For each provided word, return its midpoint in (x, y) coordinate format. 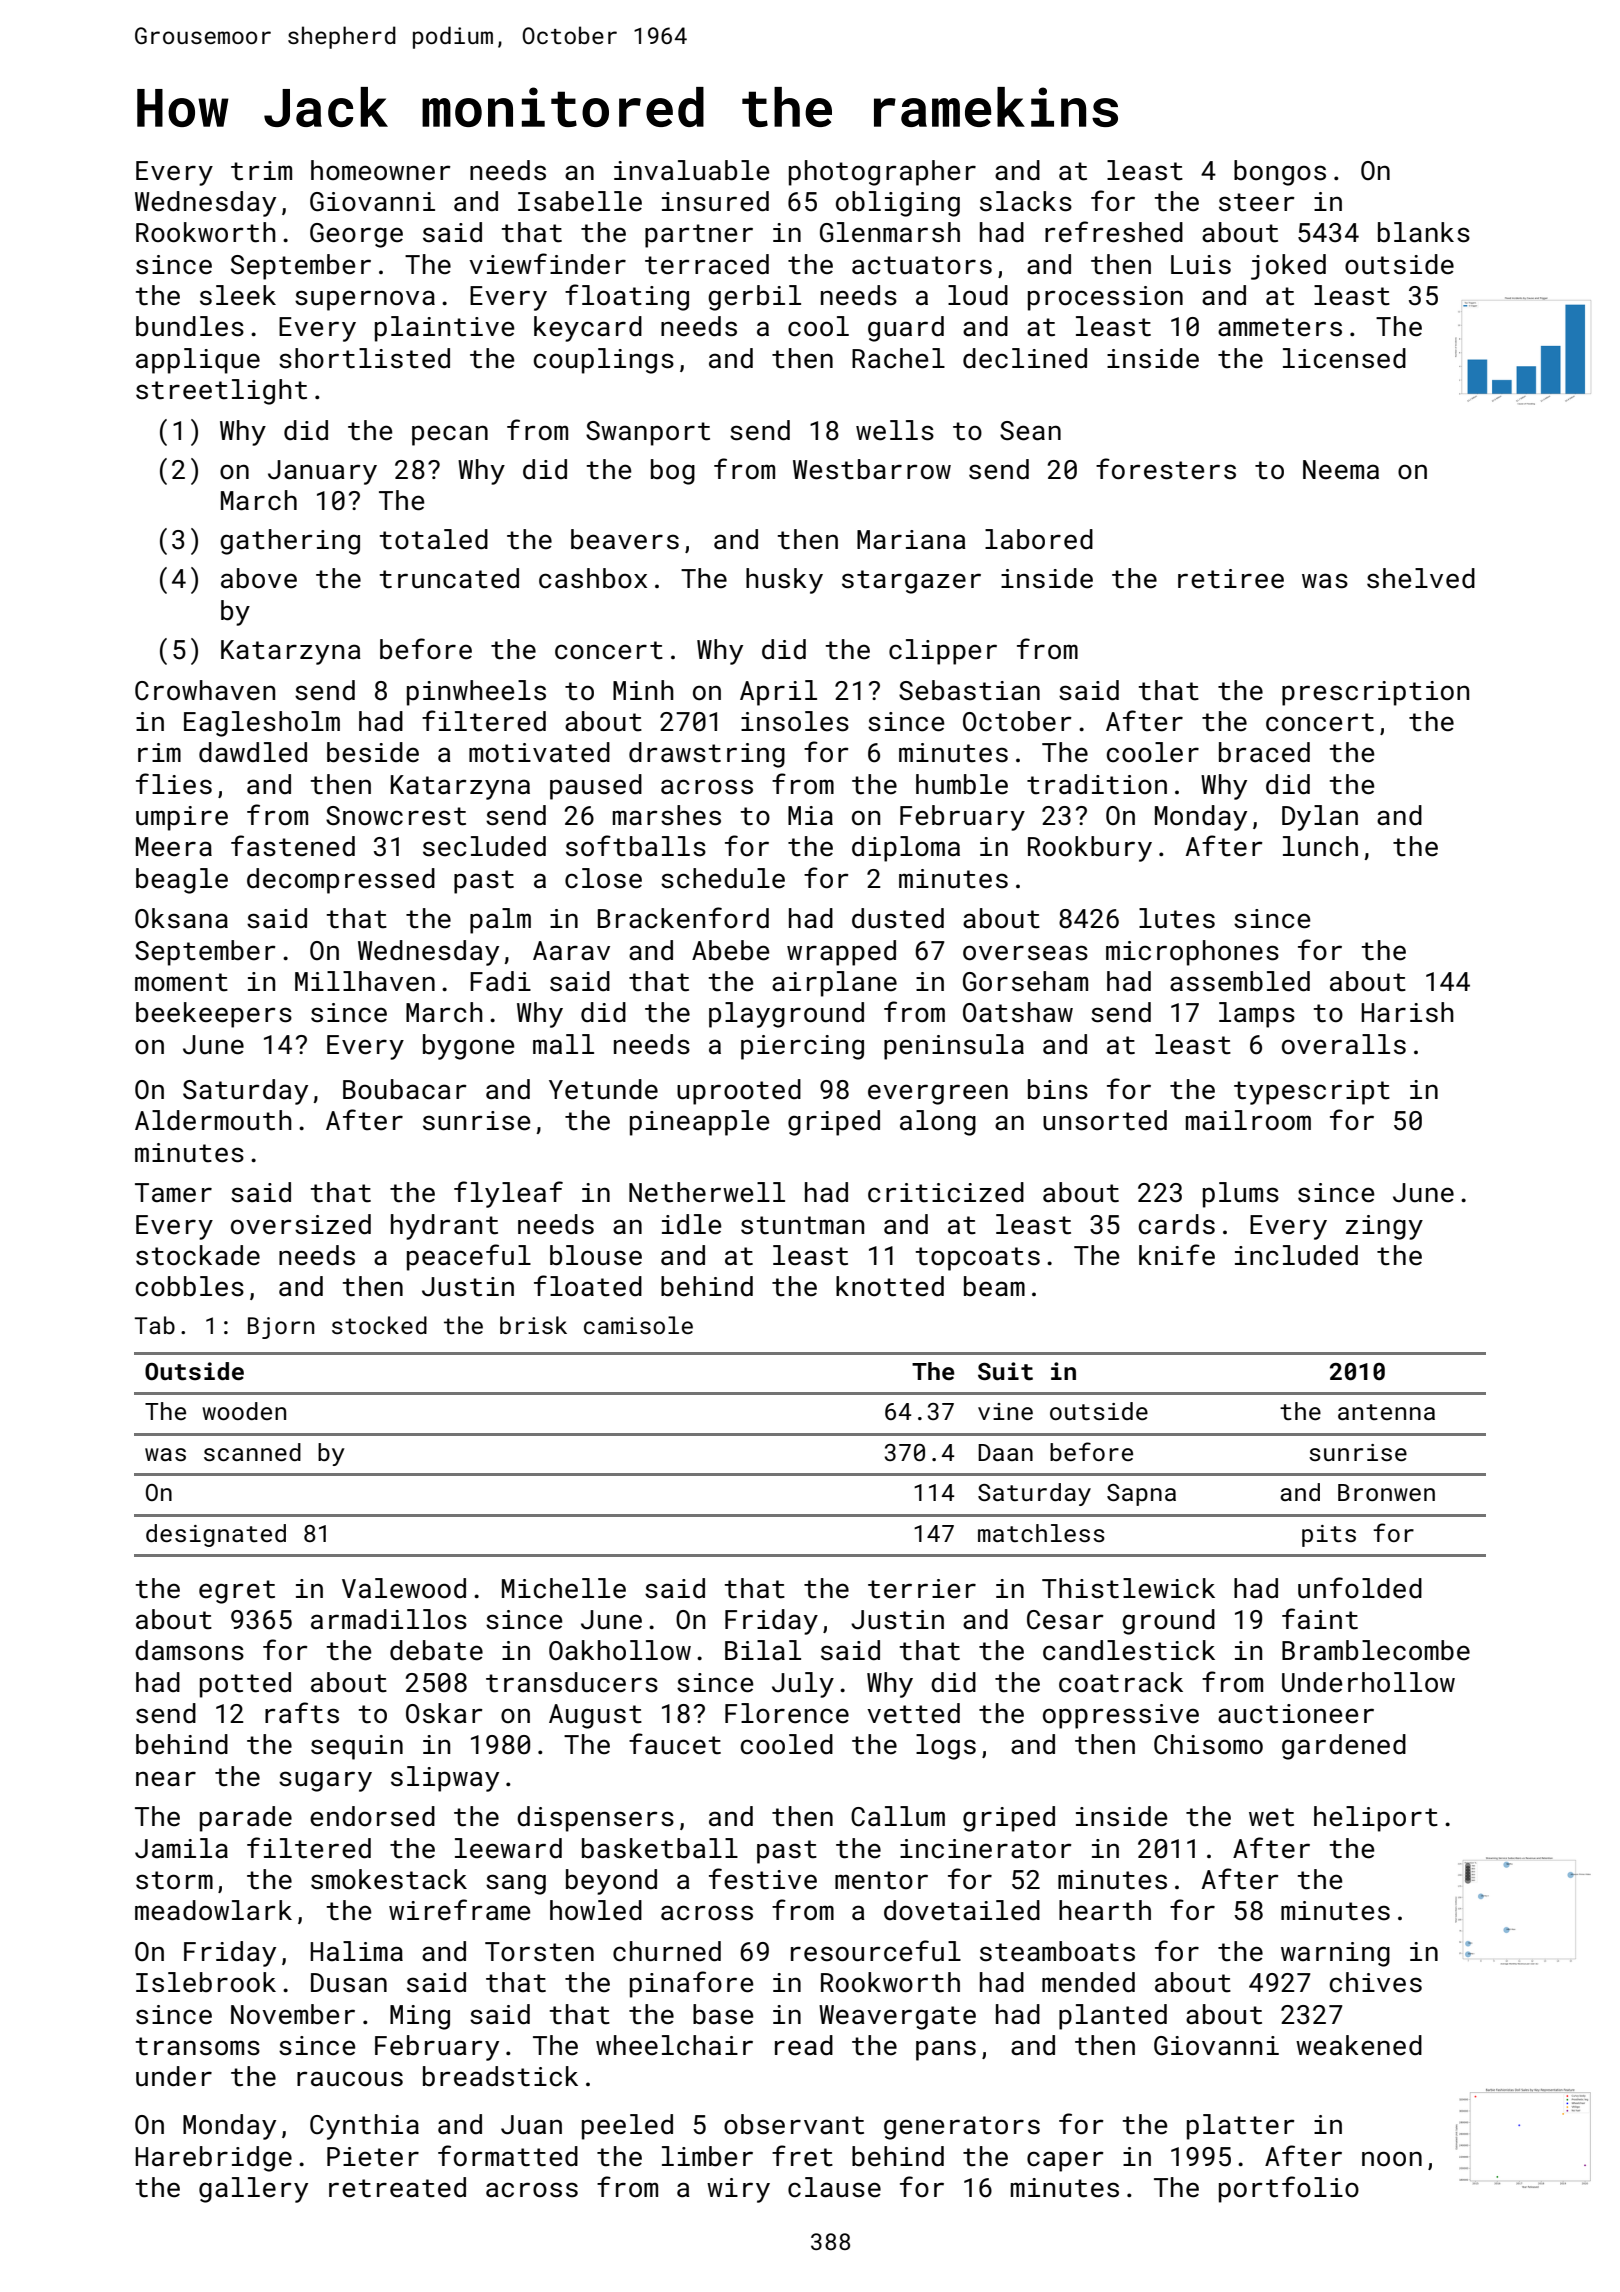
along (938, 1123)
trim (261, 171)
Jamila (181, 1848)
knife (1177, 1255)
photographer (882, 173)
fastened (293, 846)
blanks (1424, 232)
